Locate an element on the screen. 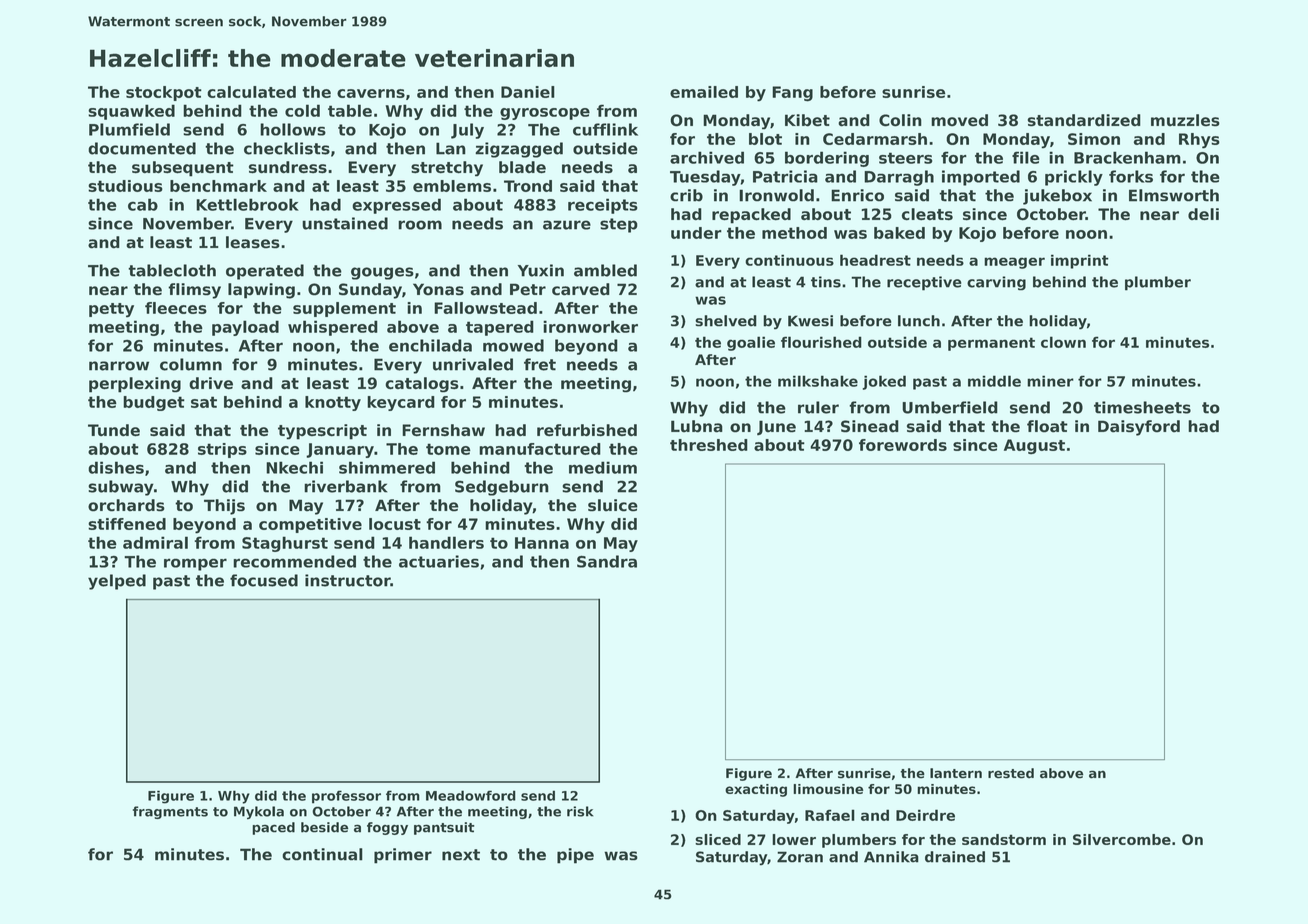 The image size is (1308, 924). timesheets is located at coordinates (1142, 407).
